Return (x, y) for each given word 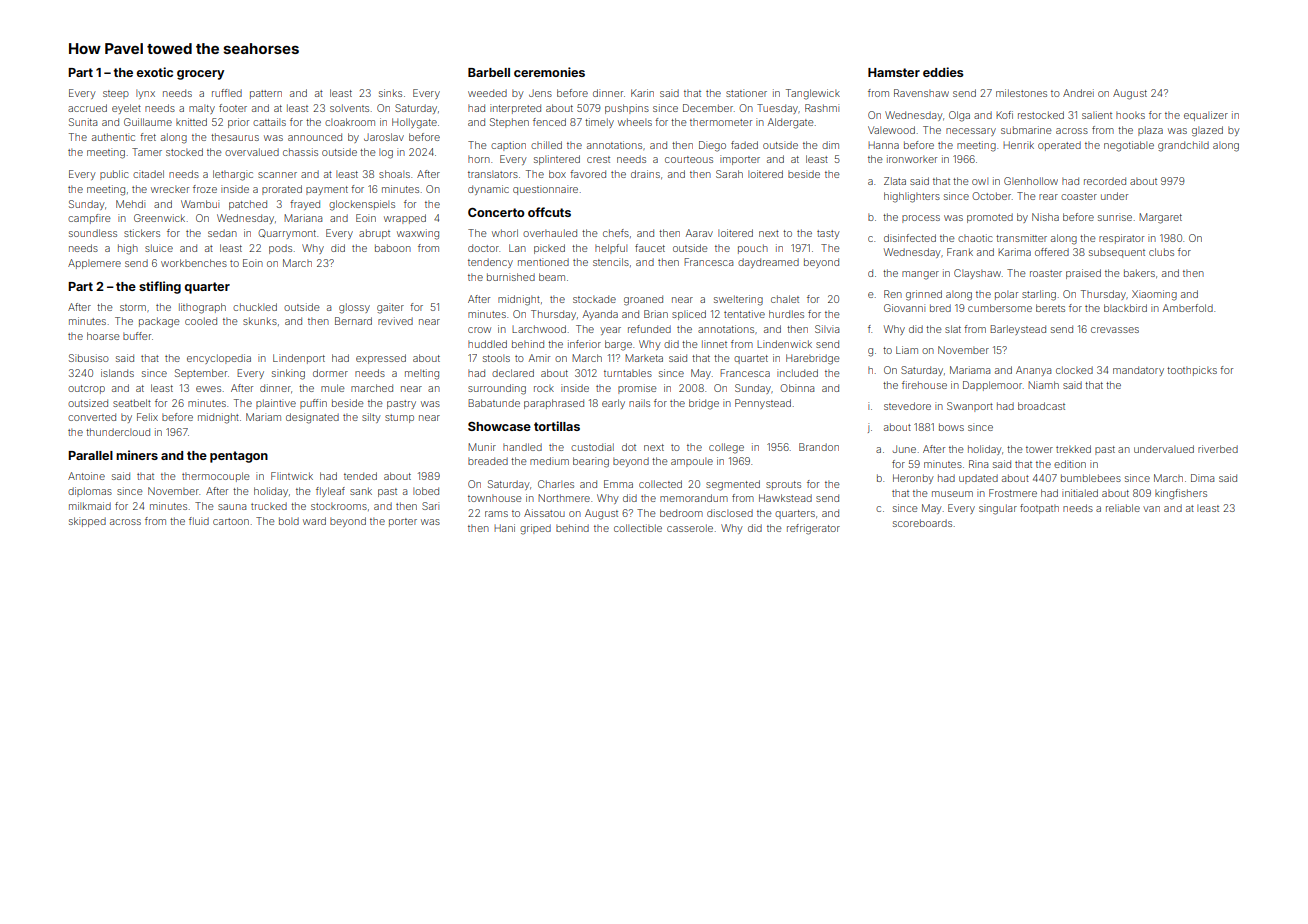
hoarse (103, 336)
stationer (746, 93)
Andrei (1078, 93)
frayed (305, 205)
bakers (1139, 273)
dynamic (488, 190)
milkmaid (90, 506)
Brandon (819, 447)
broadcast (1041, 406)
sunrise (1115, 217)
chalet (785, 299)
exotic (155, 72)
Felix (147, 417)
